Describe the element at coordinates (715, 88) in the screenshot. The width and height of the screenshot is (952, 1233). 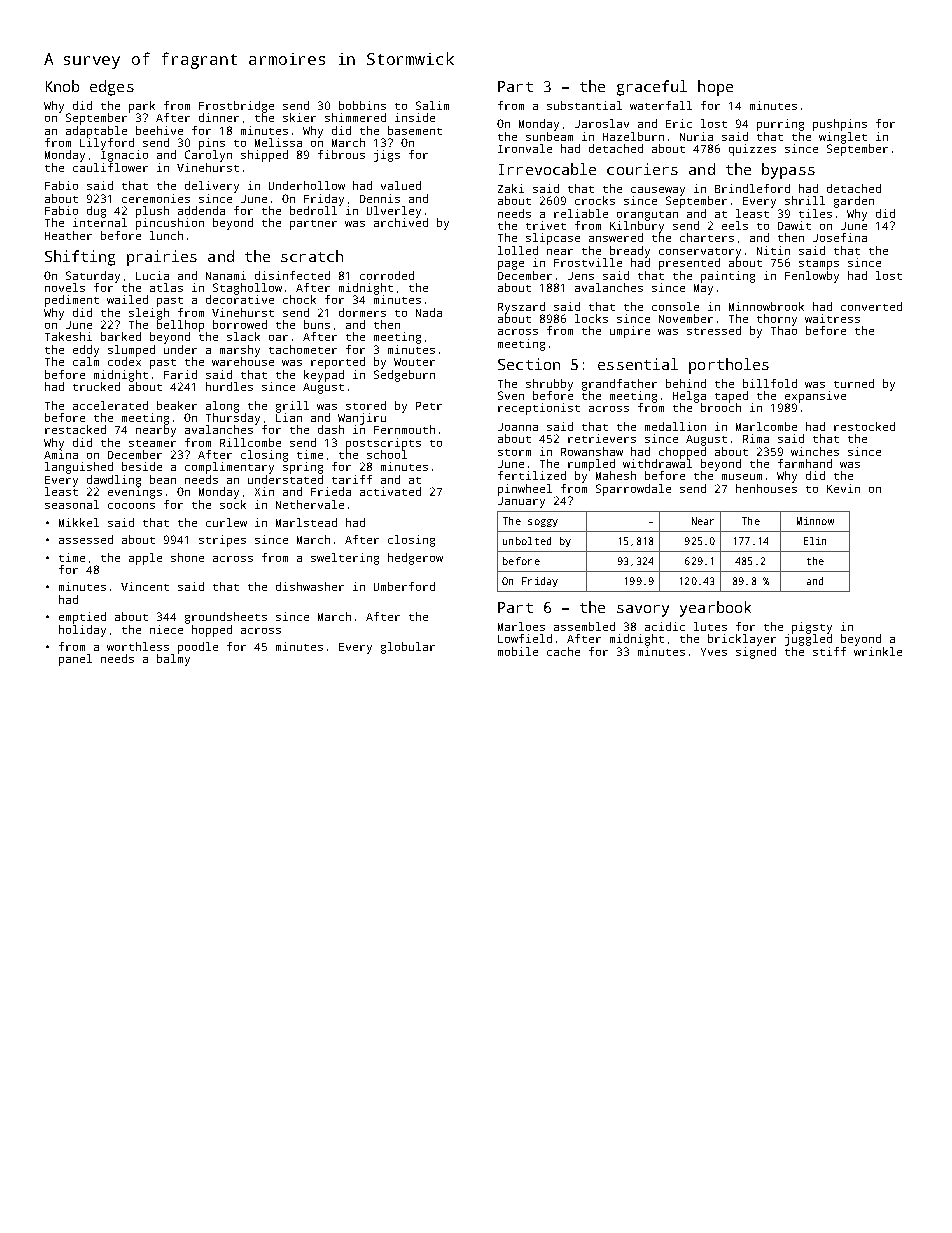
I see `hope` at that location.
